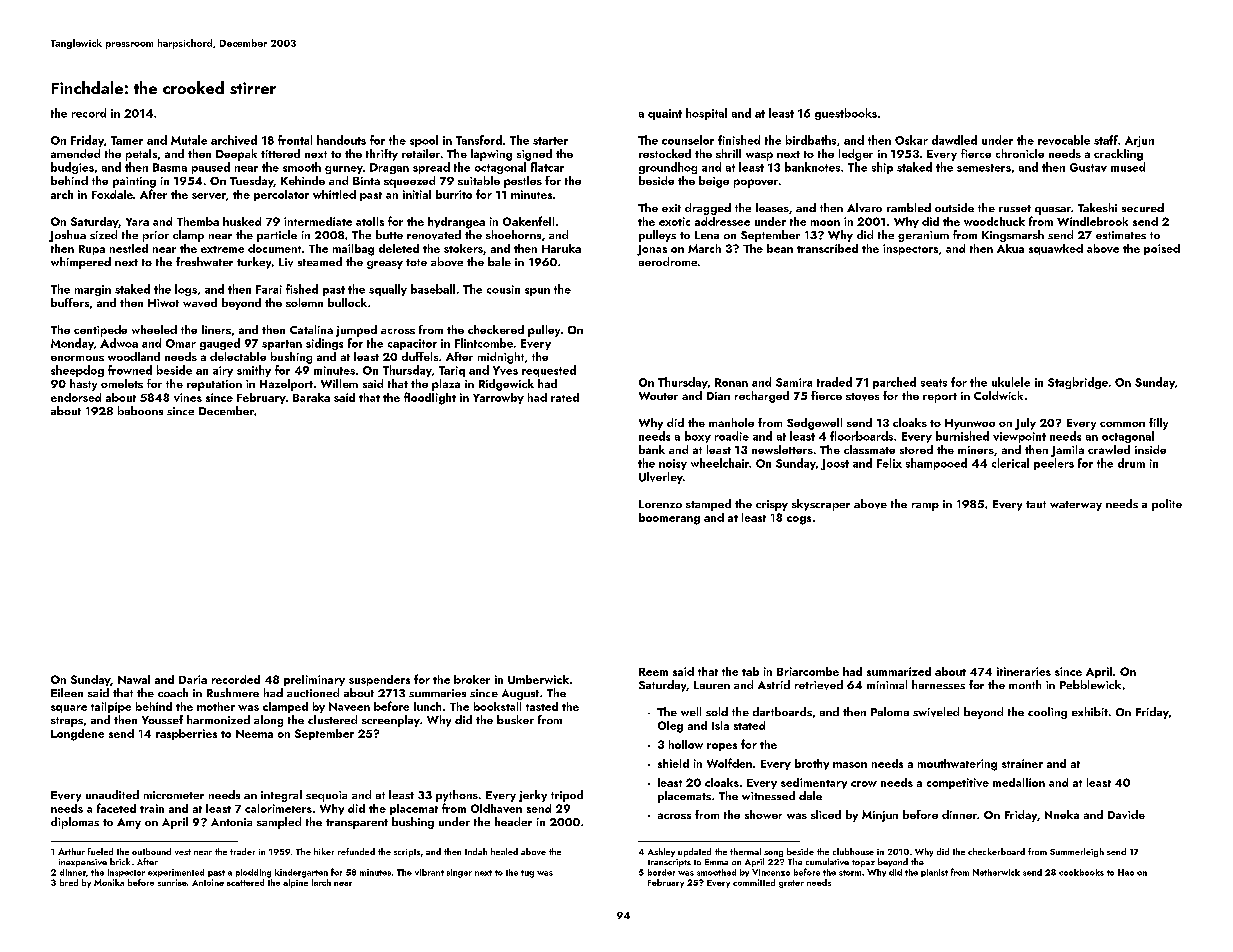 This screenshot has width=1233, height=952. What do you see at coordinates (549, 371) in the screenshot?
I see `requested` at bounding box center [549, 371].
